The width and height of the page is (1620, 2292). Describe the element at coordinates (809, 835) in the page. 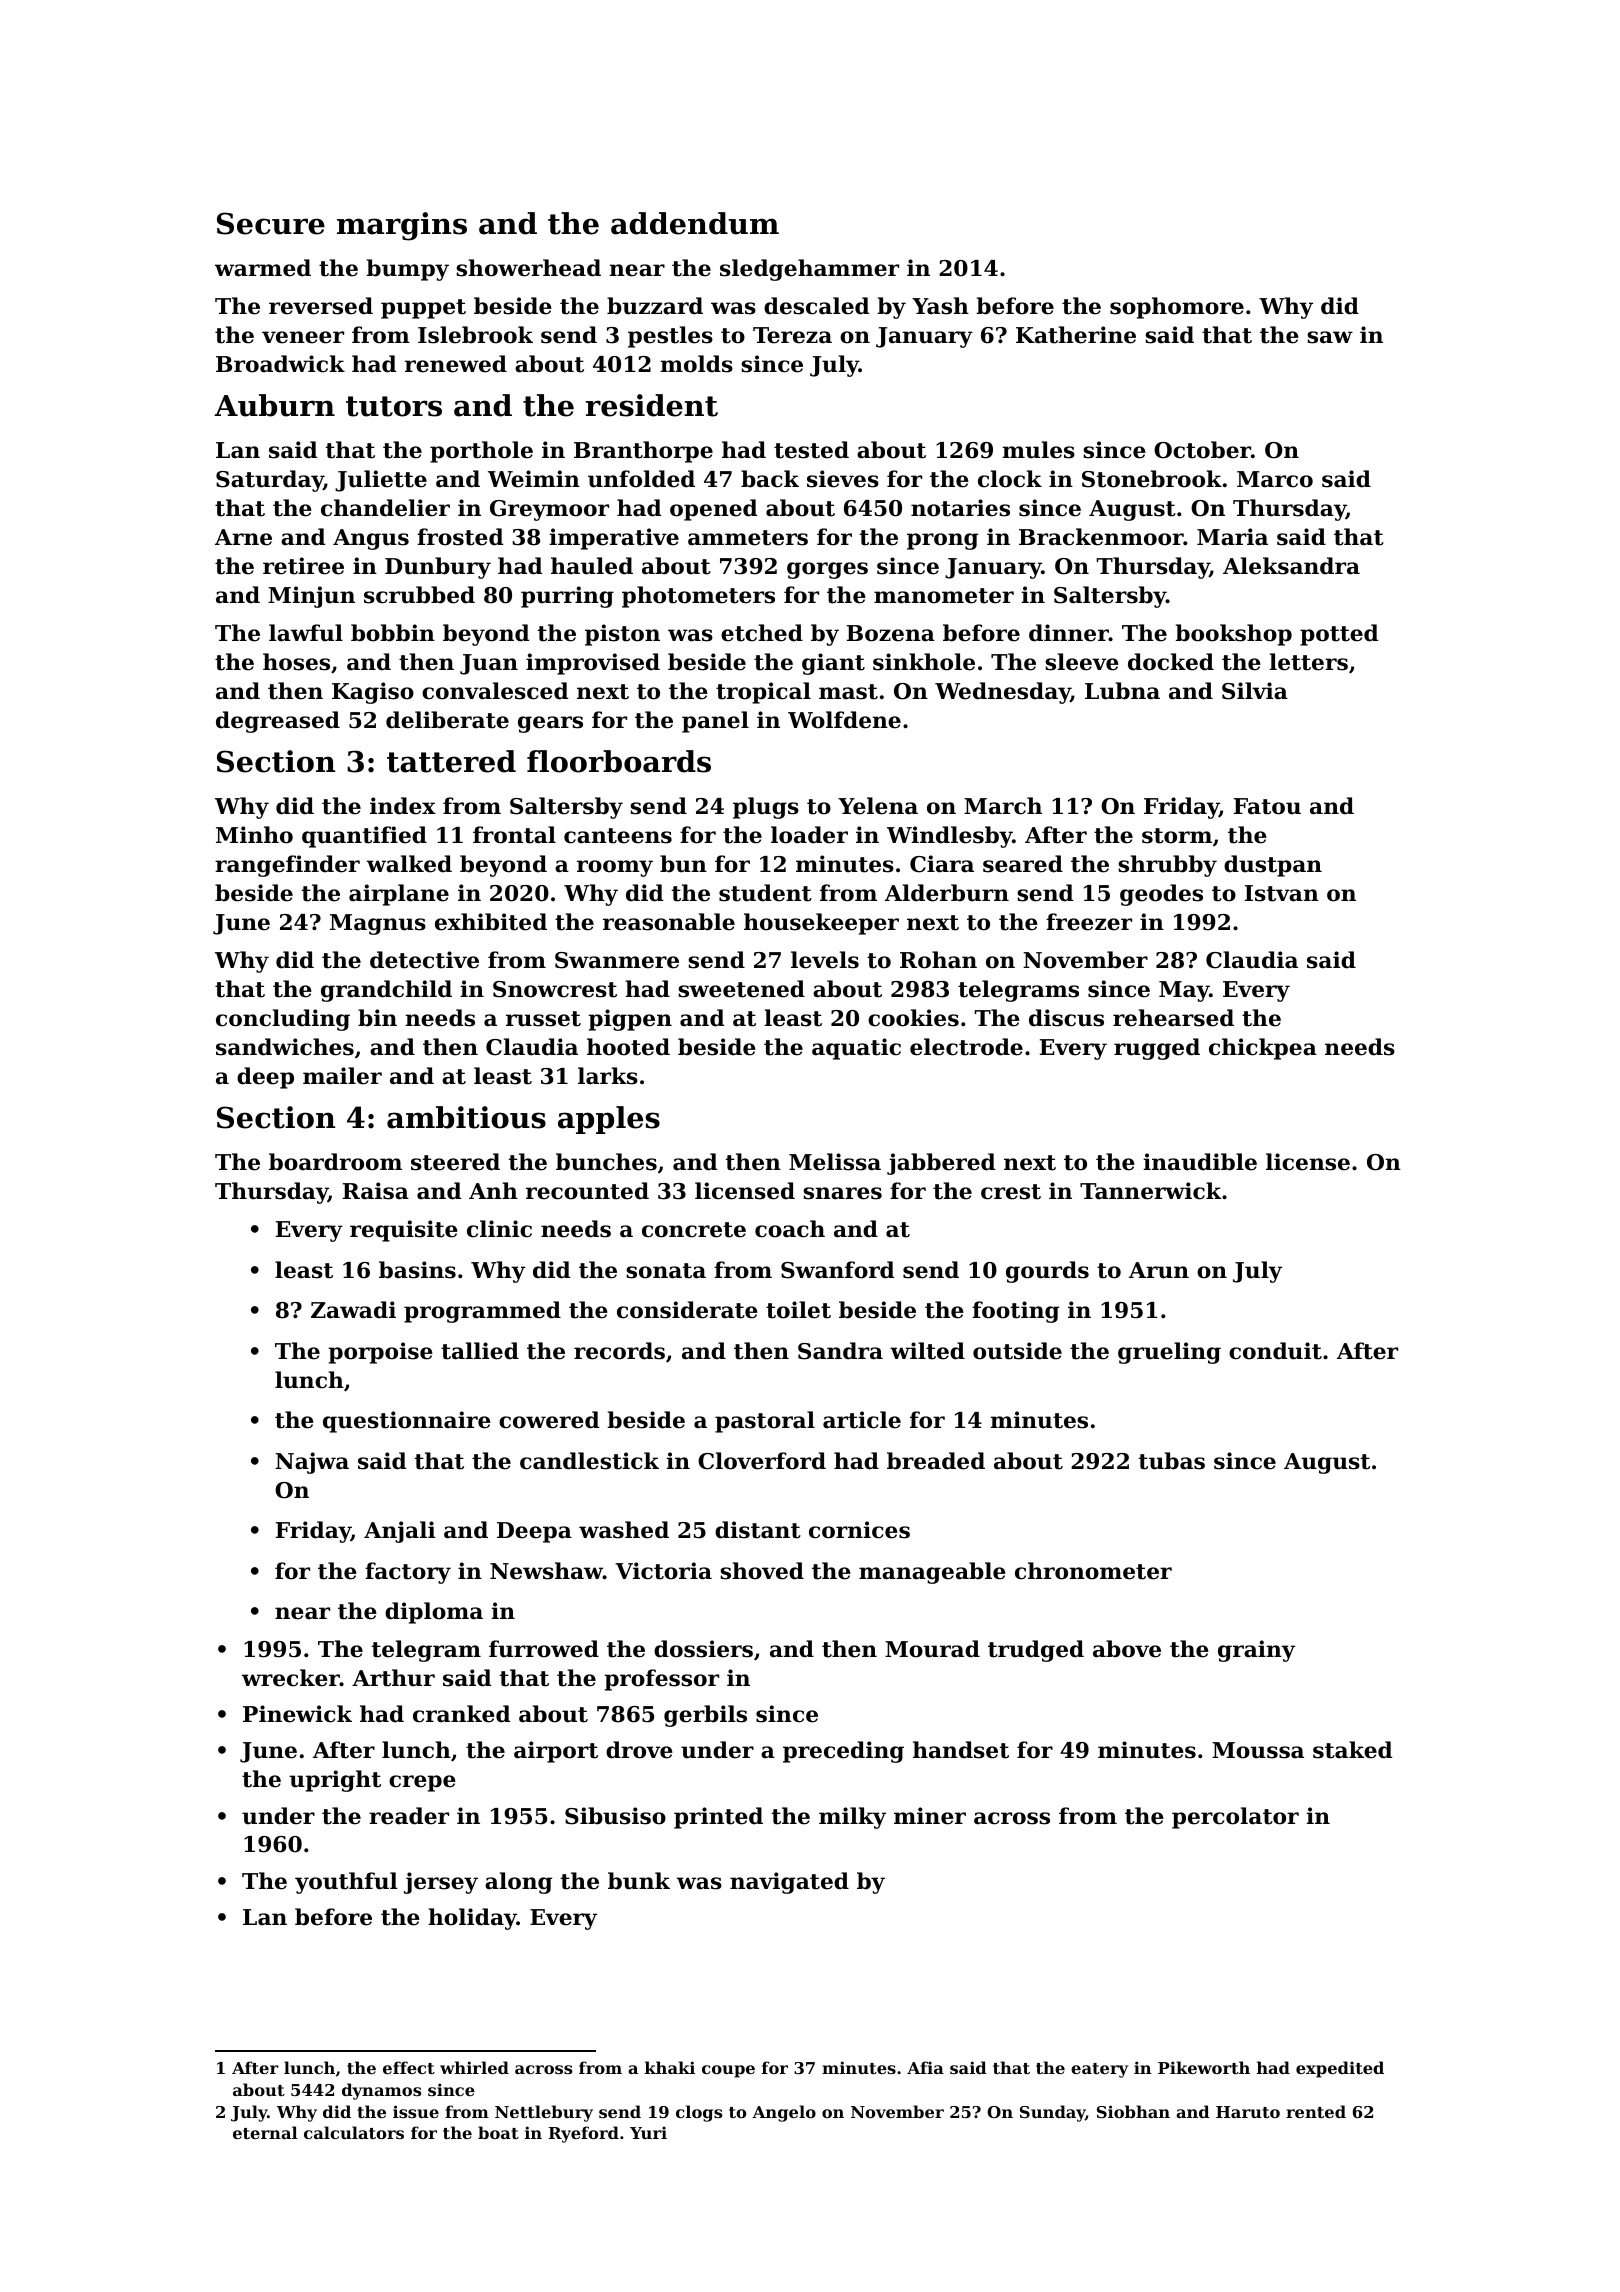

I see `loader` at that location.
